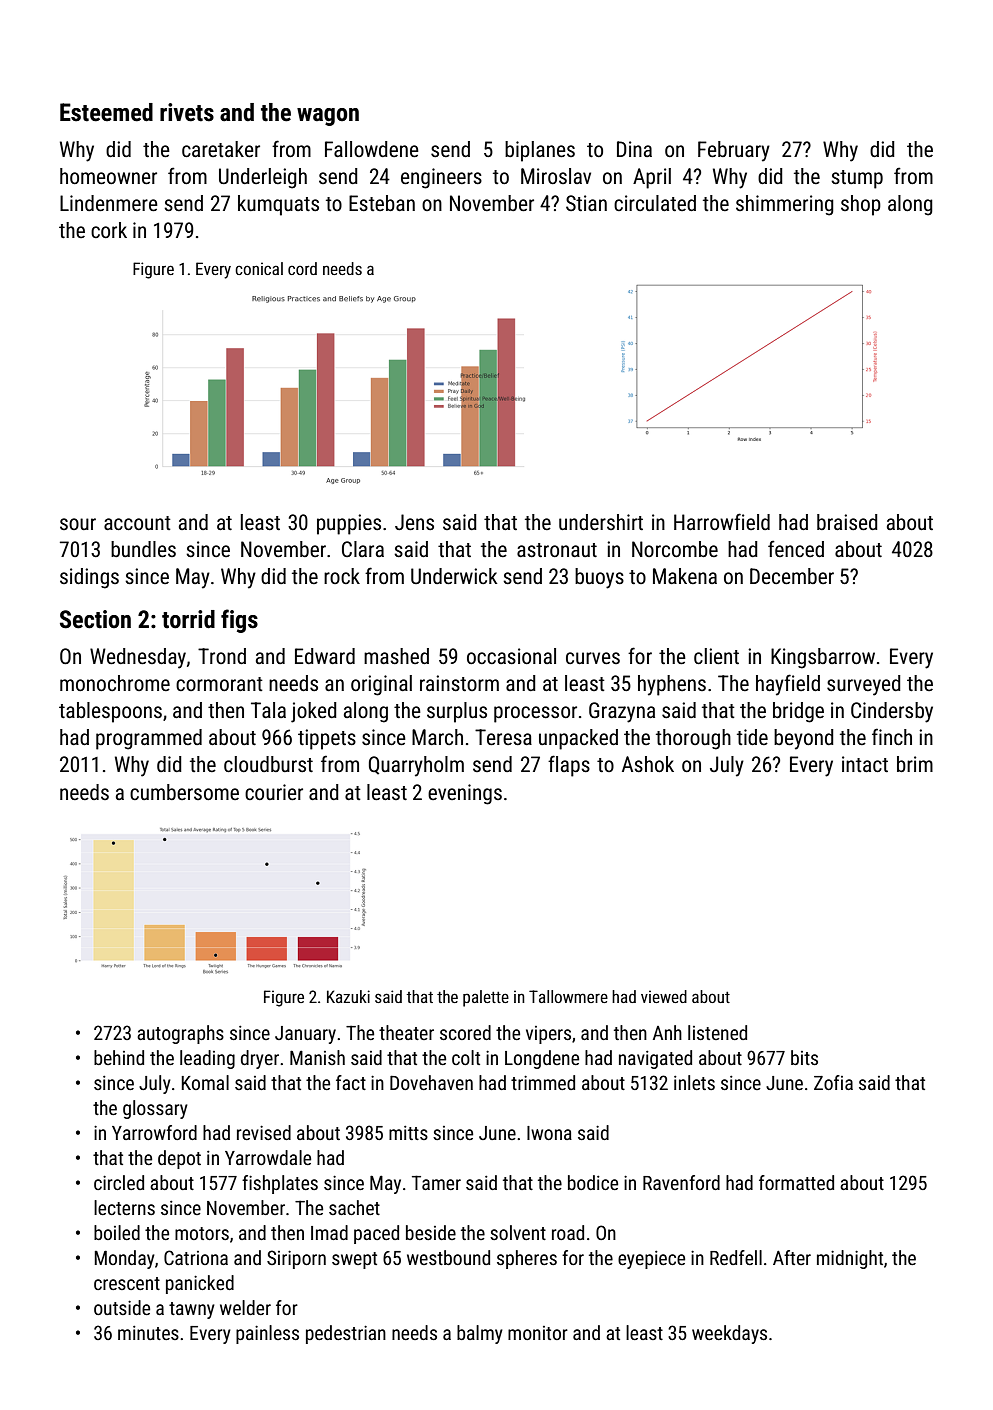 This screenshot has width=993, height=1410. I want to click on cumbersome, so click(184, 792).
